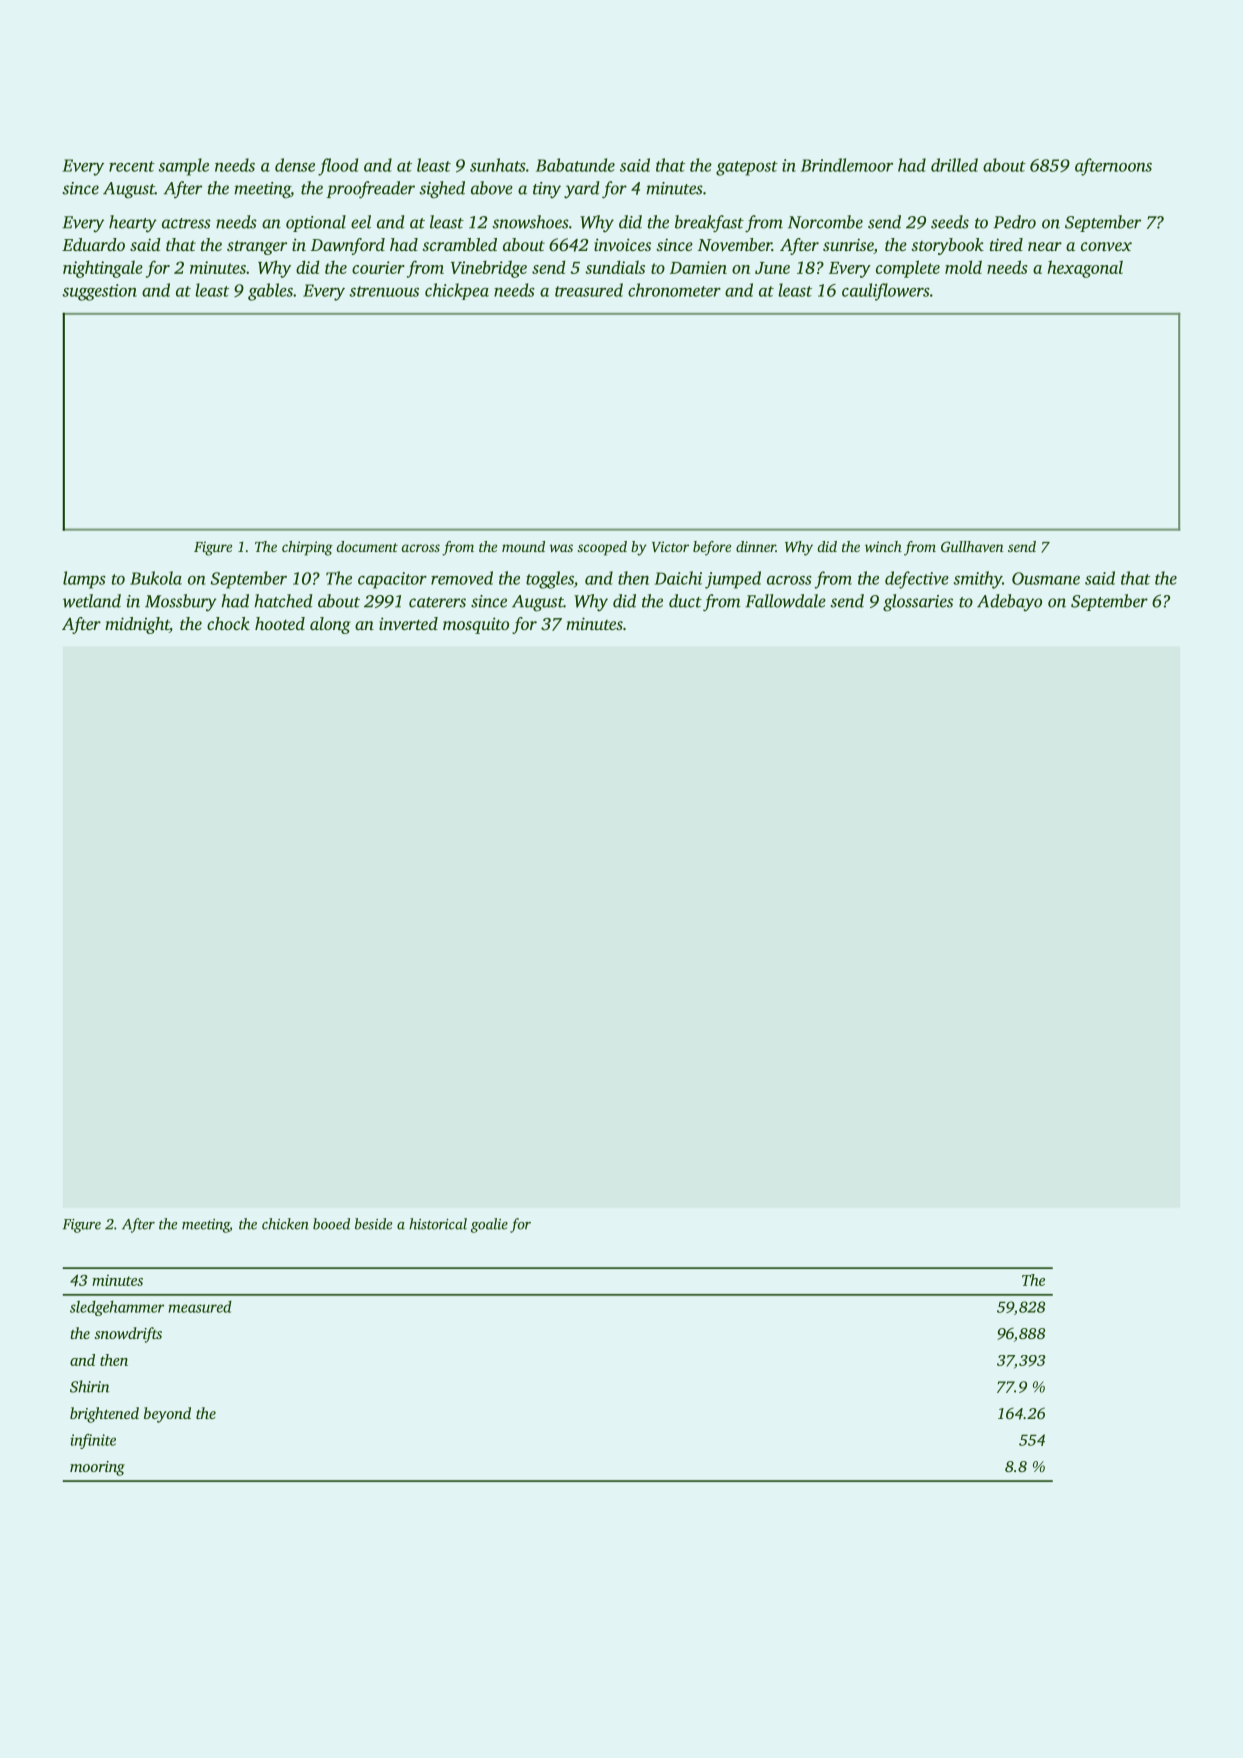 This screenshot has height=1758, width=1243. Describe the element at coordinates (92, 601) in the screenshot. I see `wetland` at that location.
